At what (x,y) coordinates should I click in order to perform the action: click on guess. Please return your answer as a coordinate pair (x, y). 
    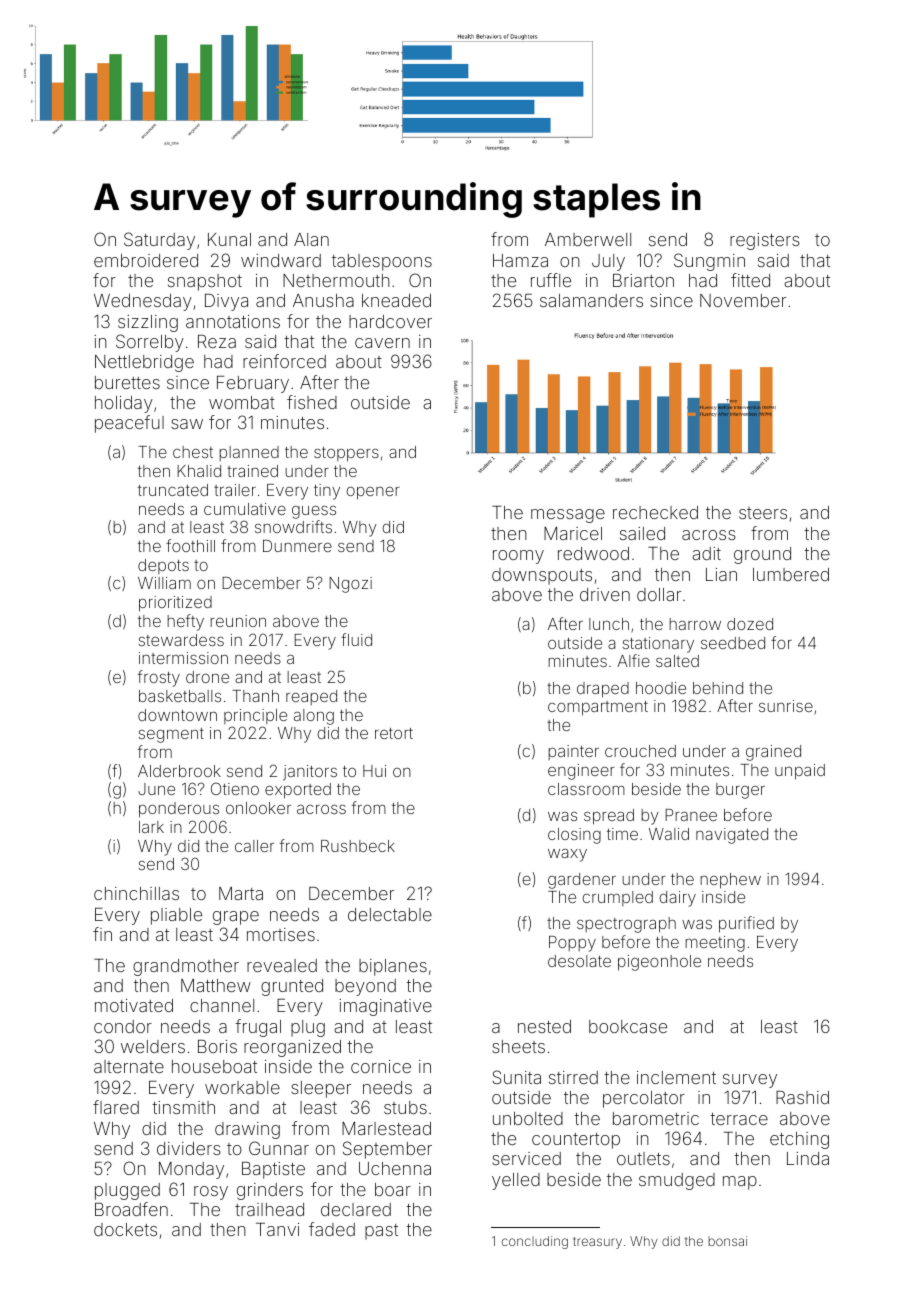
    Looking at the image, I should click on (314, 512).
